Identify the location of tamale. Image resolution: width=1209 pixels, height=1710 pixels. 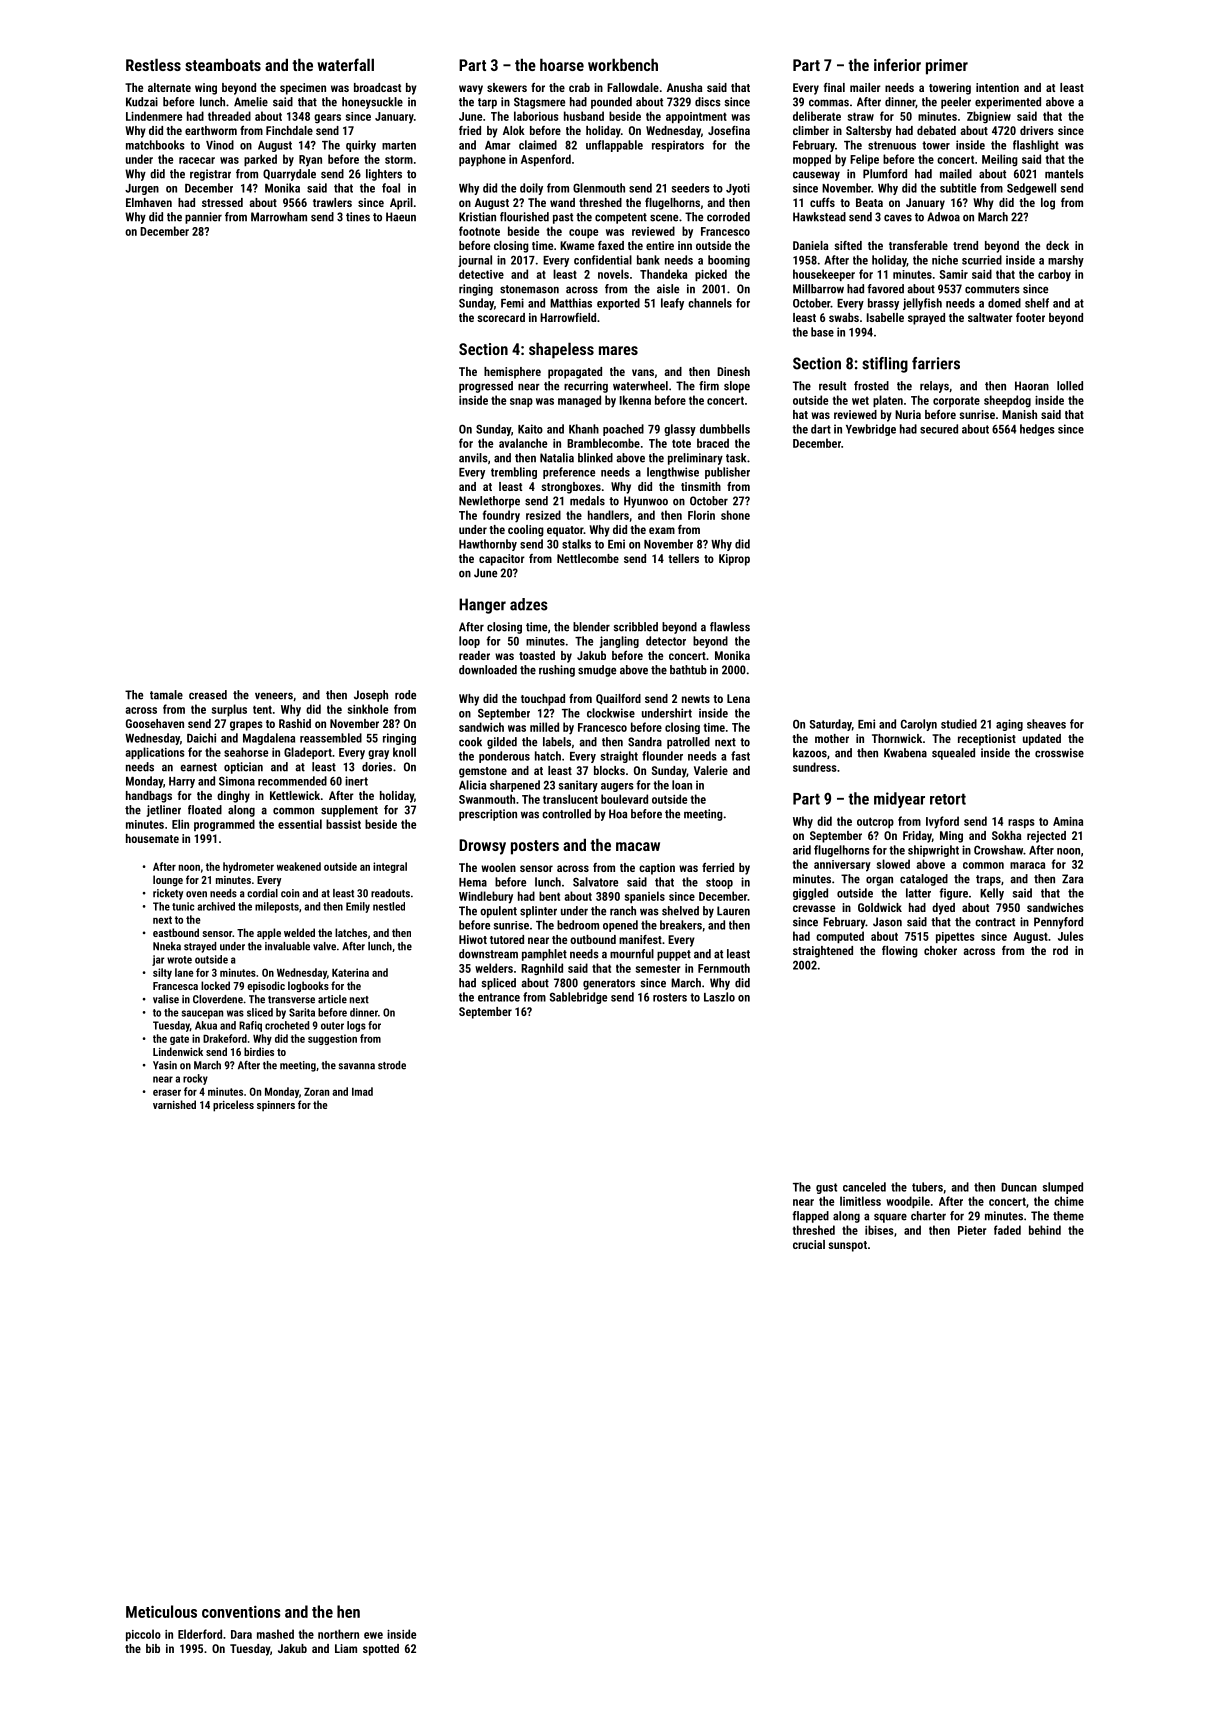
(166, 695).
